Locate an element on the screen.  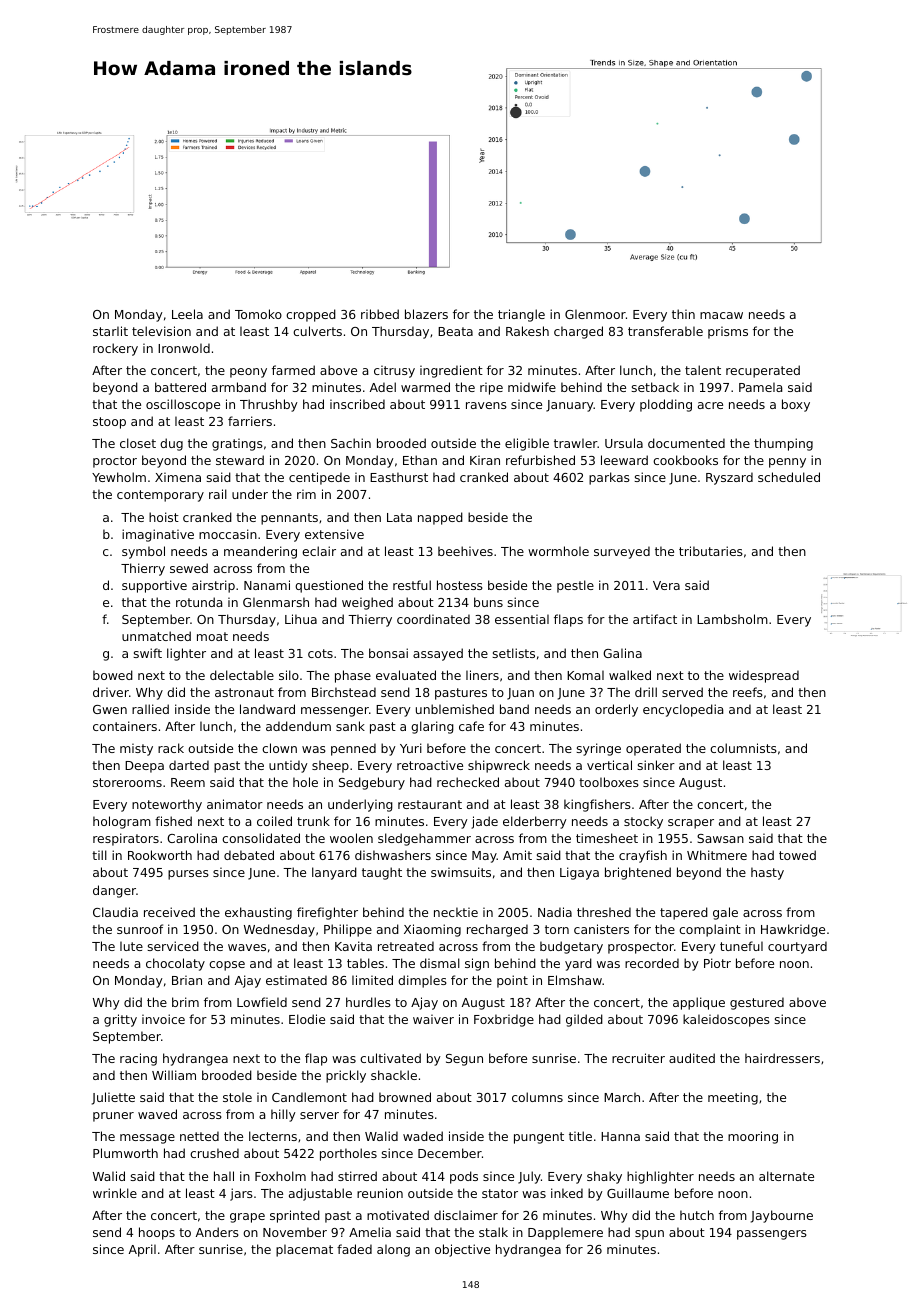
macaw is located at coordinates (721, 315).
